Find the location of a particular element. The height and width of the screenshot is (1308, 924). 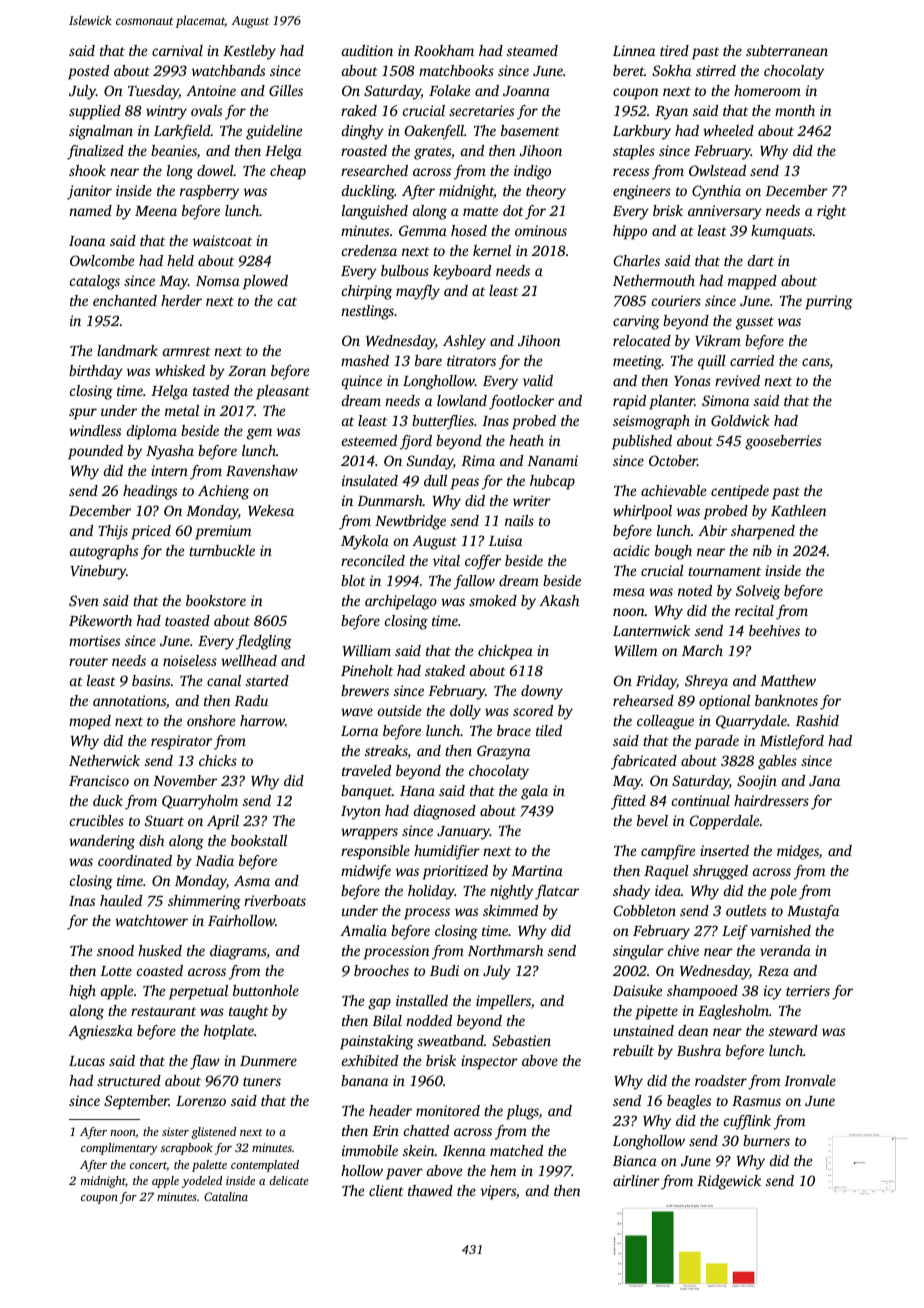

Rookham is located at coordinates (444, 50).
